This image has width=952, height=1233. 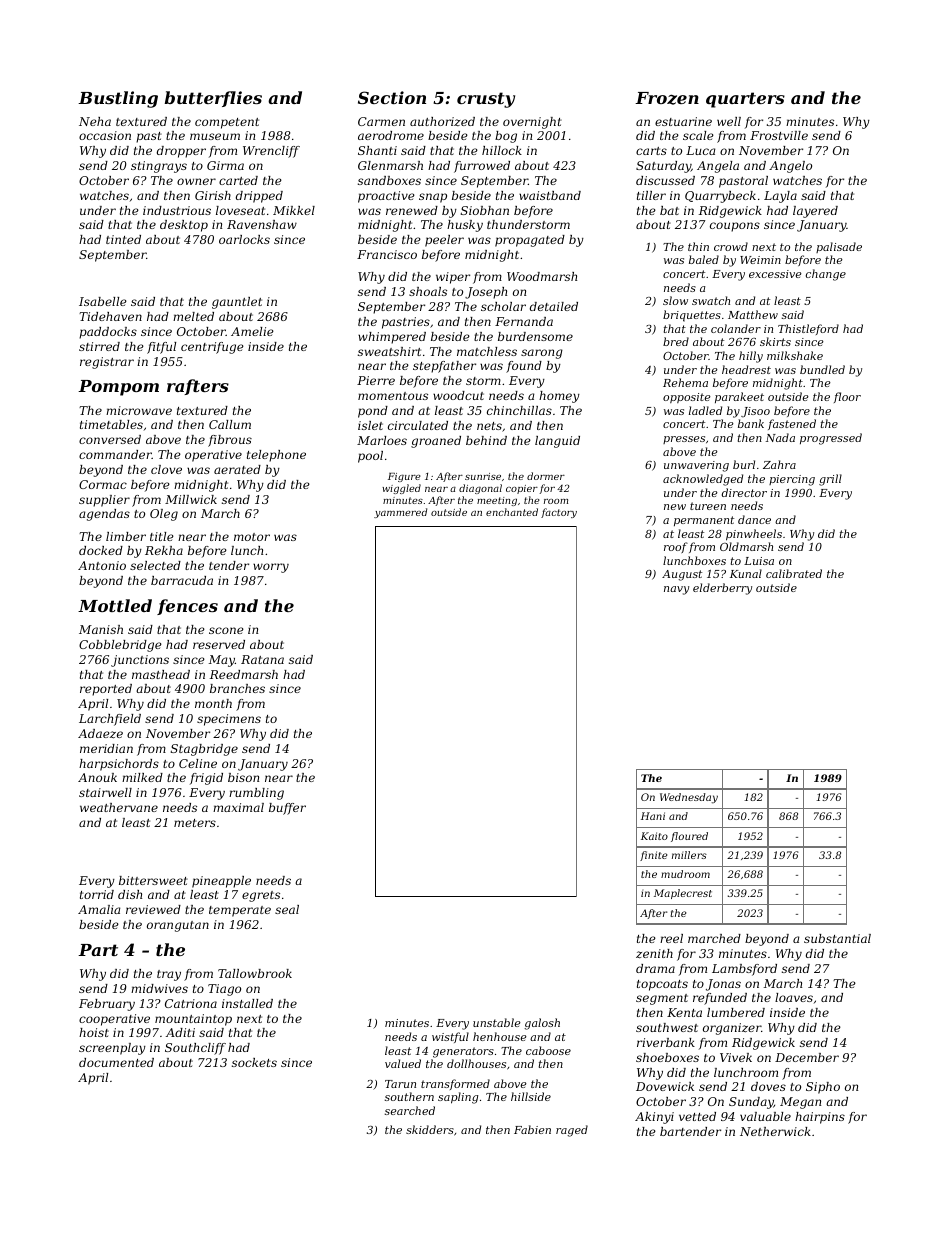 What do you see at coordinates (794, 997) in the image?
I see `loaves` at bounding box center [794, 997].
